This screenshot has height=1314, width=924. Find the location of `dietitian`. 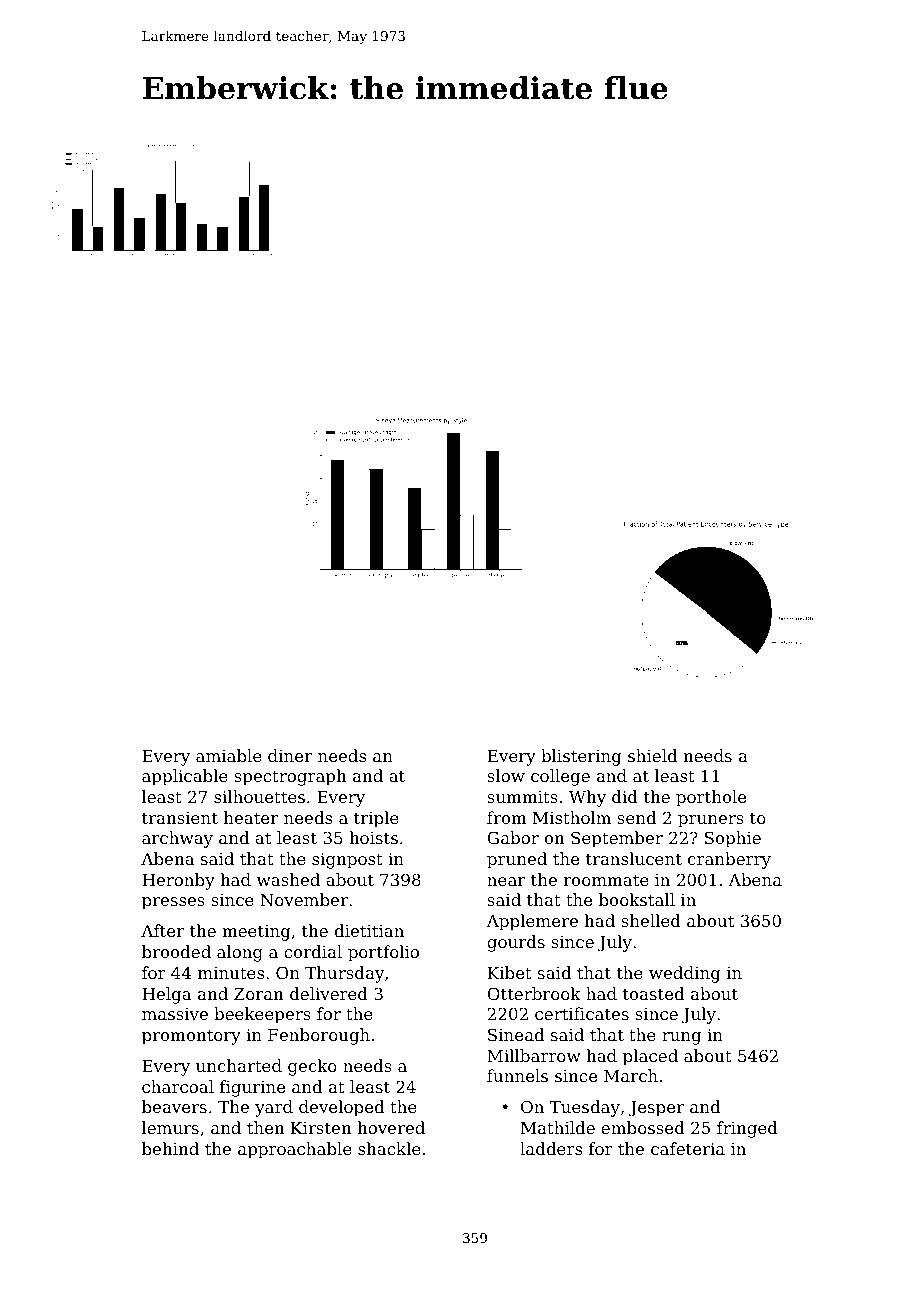

dietitian is located at coordinates (369, 930).
